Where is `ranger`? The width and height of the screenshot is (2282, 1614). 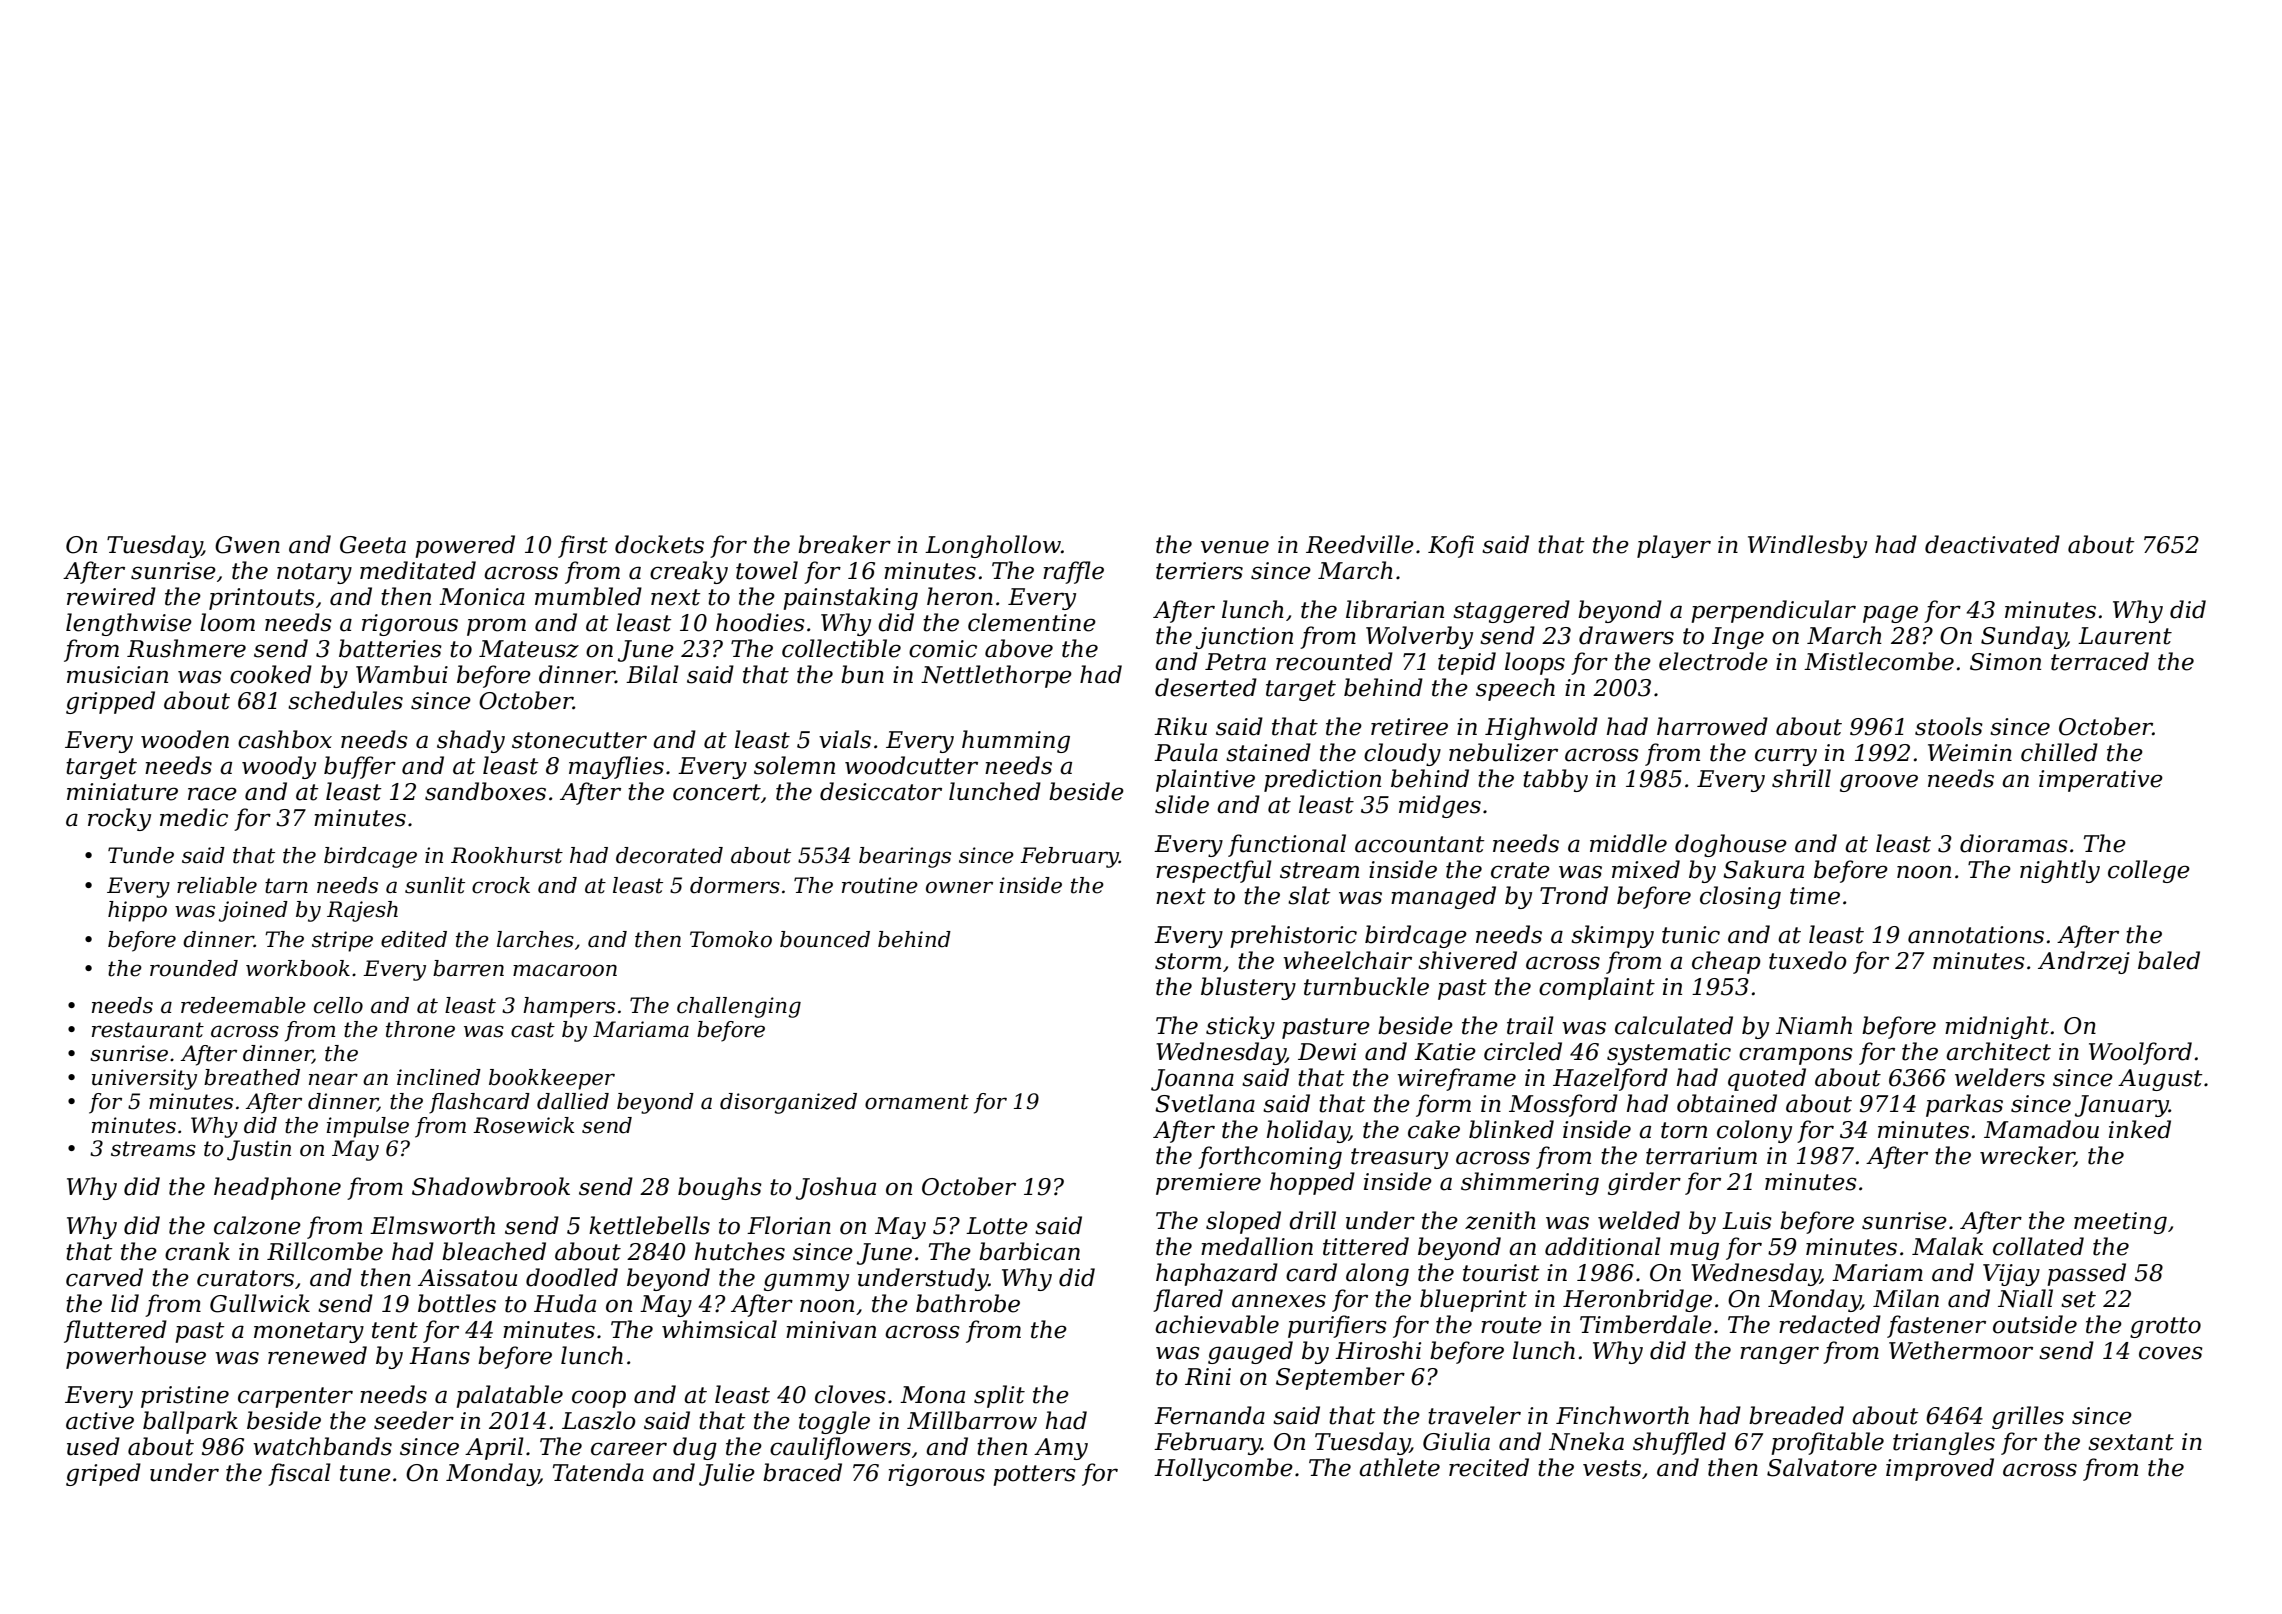
ranger is located at coordinates (1779, 1355).
